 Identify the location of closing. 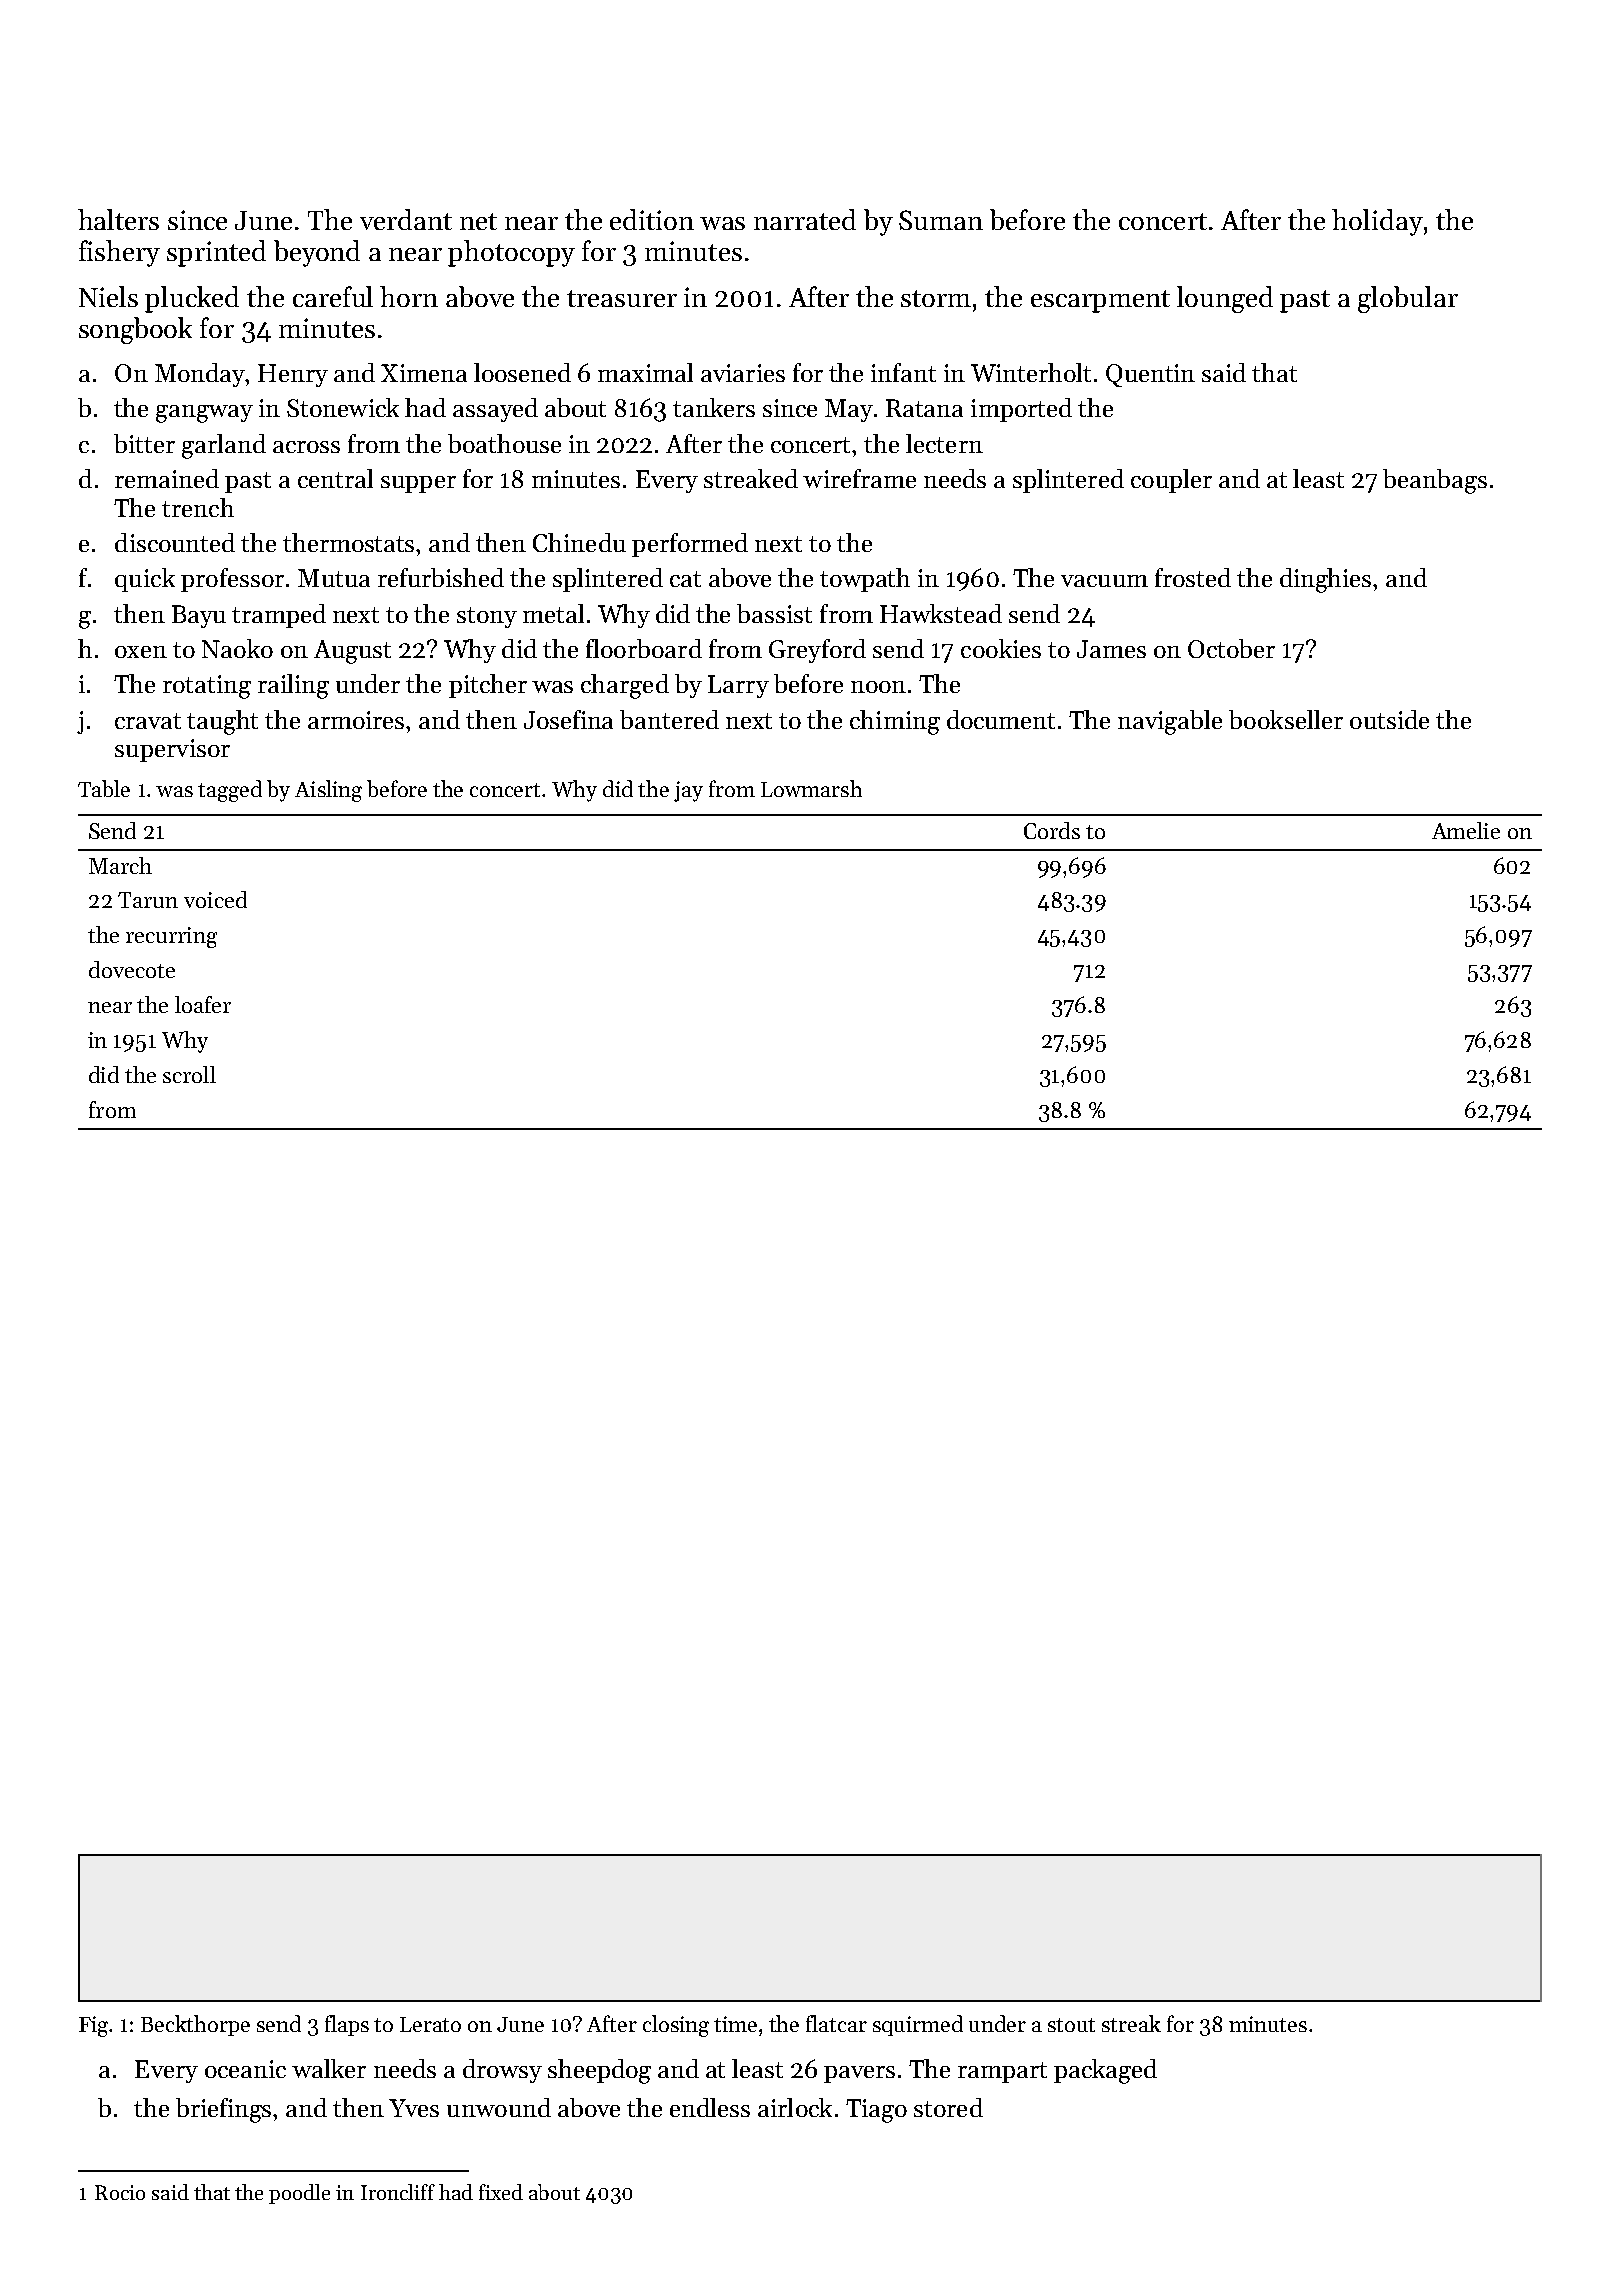
(676, 2026).
